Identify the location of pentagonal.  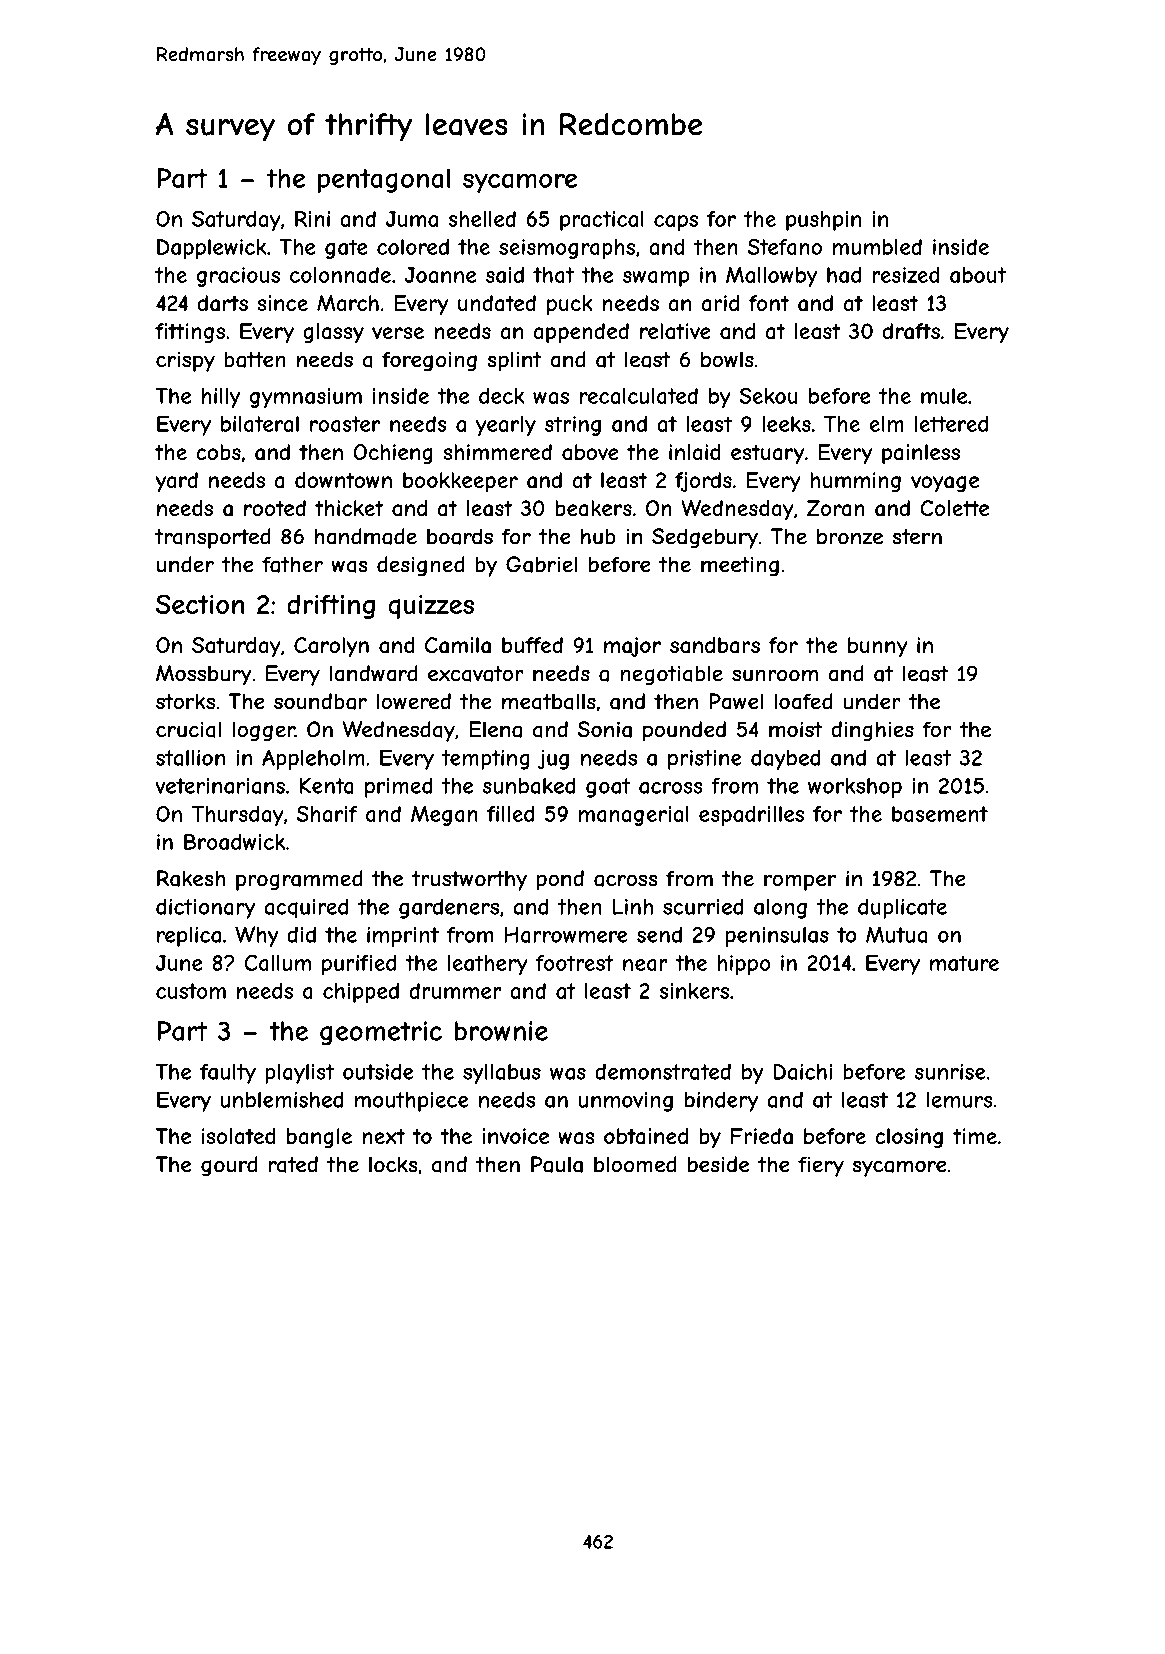
(384, 180).
